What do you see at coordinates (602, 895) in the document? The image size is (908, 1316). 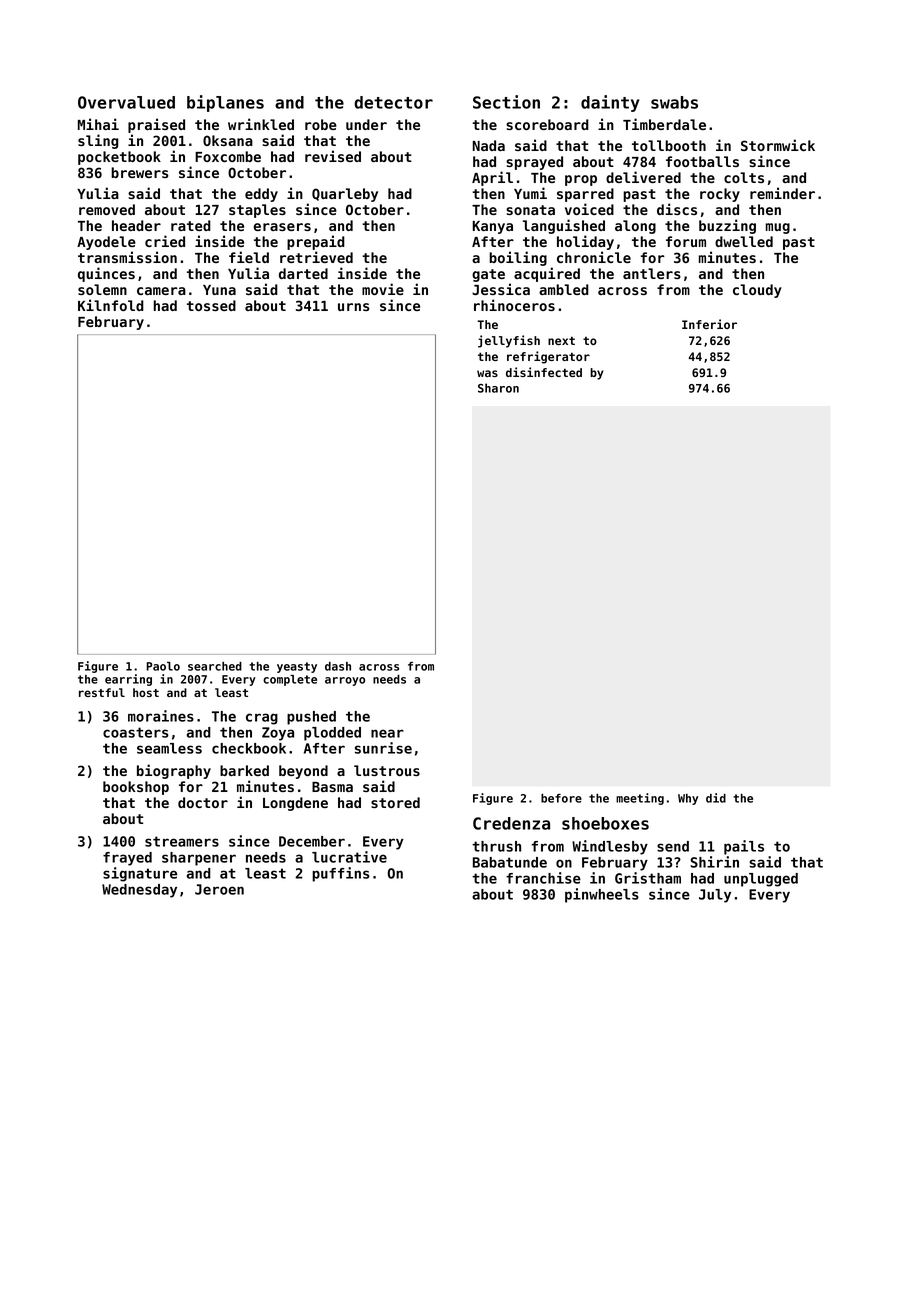 I see `pinwheels` at bounding box center [602, 895].
